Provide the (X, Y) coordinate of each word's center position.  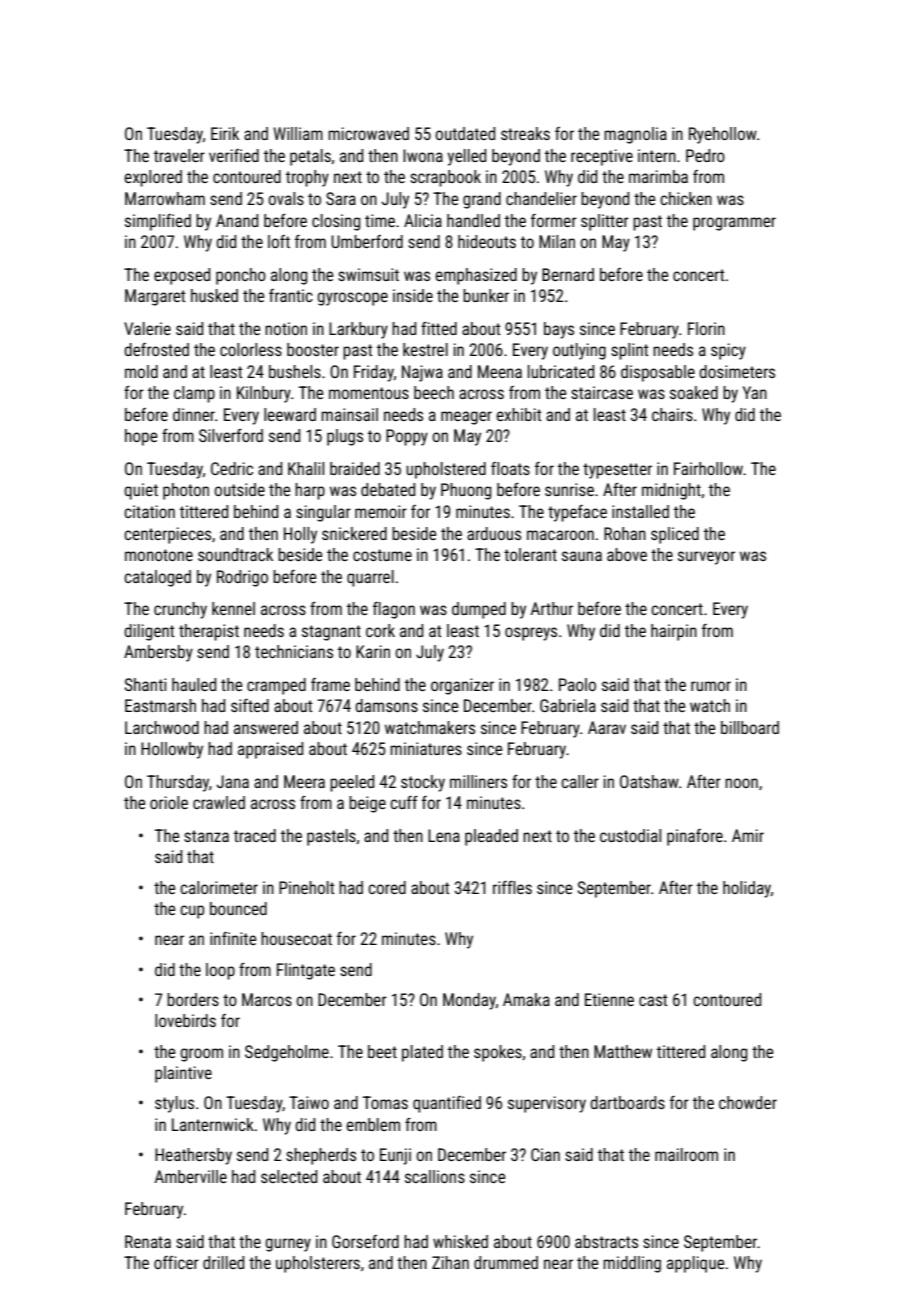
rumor (711, 686)
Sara (341, 198)
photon (186, 491)
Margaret (155, 297)
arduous (494, 533)
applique (695, 1264)
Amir (748, 835)
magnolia (635, 135)
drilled (223, 1262)
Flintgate (306, 971)
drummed (506, 1262)
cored (387, 887)
